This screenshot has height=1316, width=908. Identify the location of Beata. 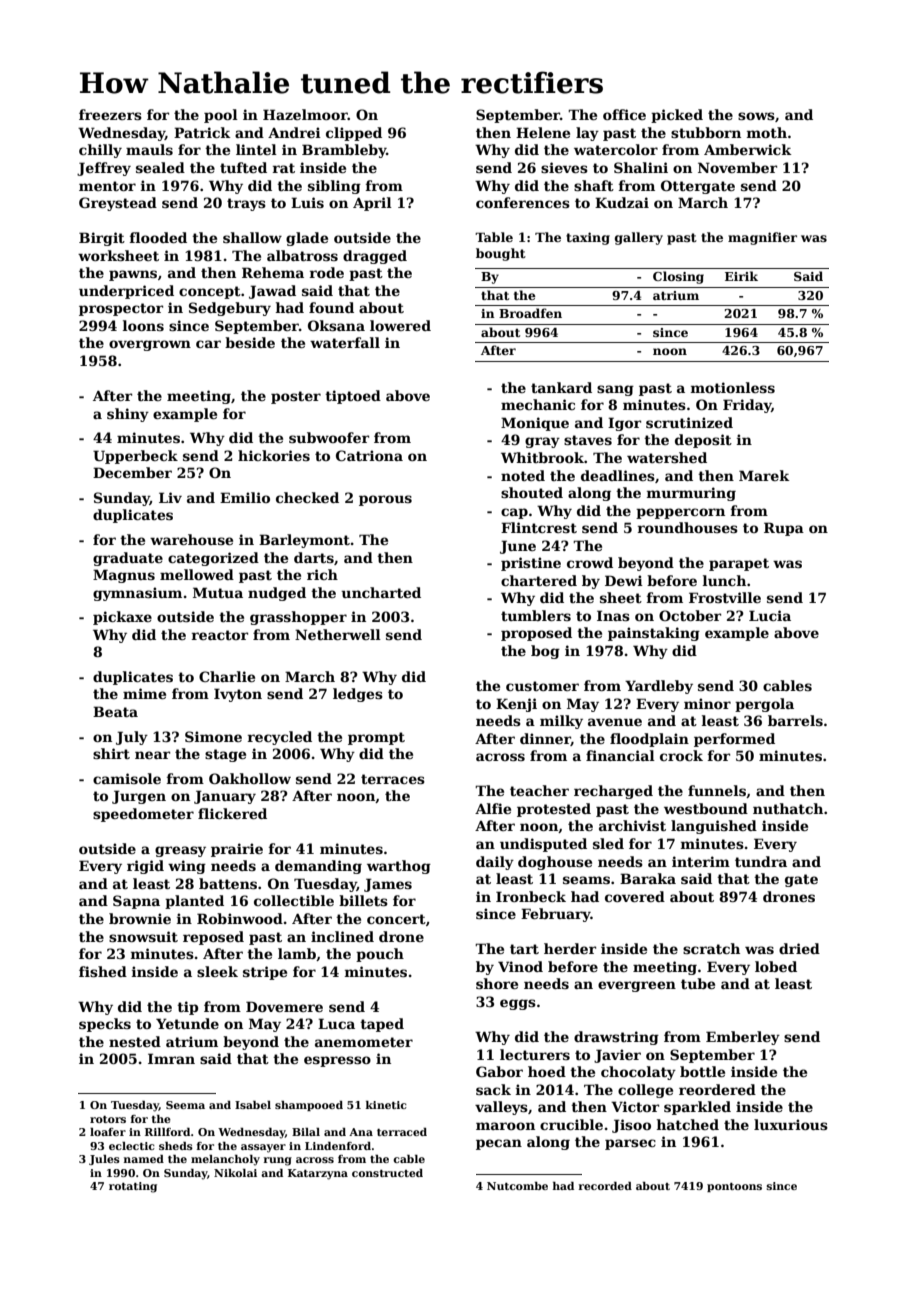
(115, 711).
